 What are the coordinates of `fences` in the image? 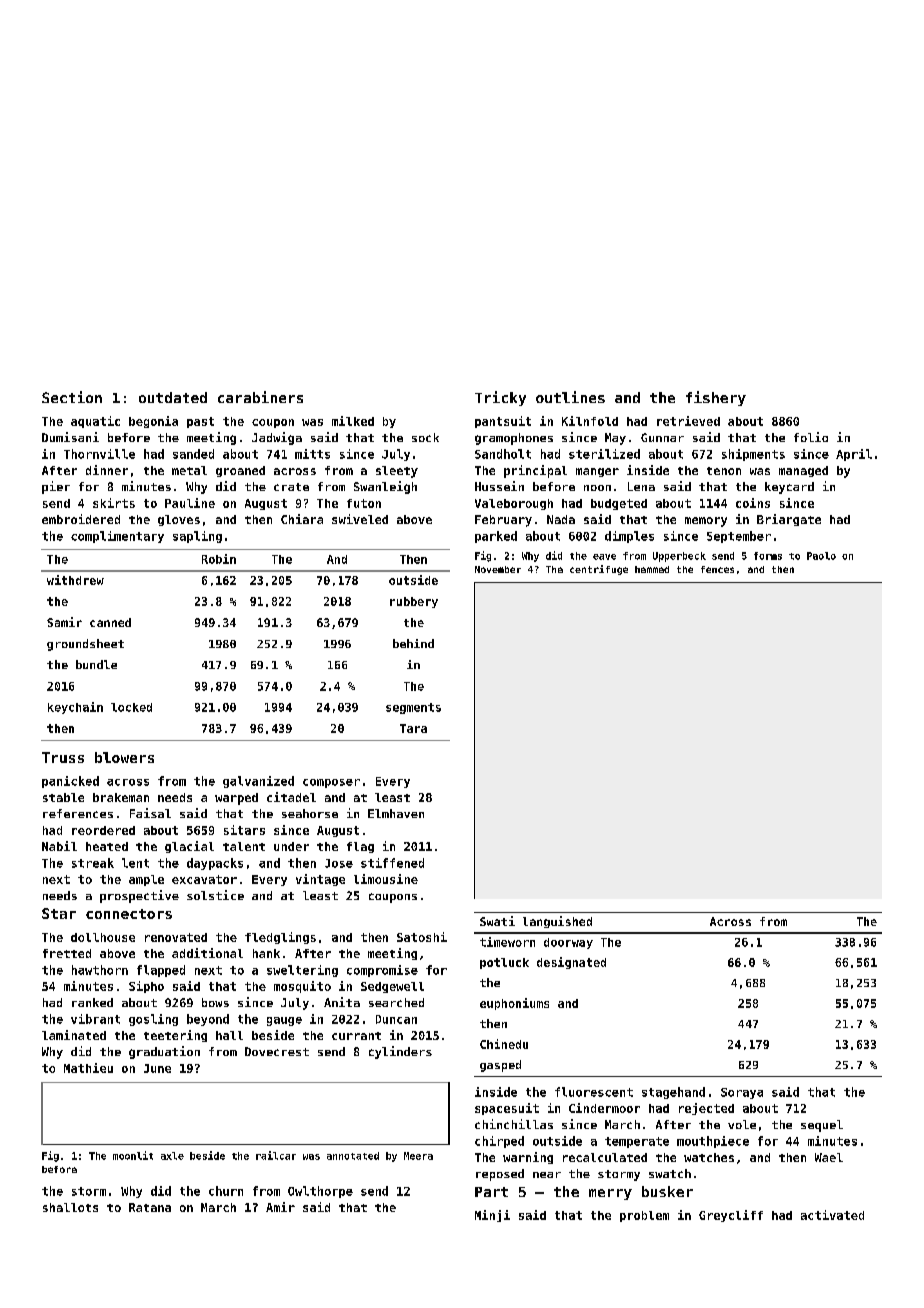 It's located at (717, 569).
